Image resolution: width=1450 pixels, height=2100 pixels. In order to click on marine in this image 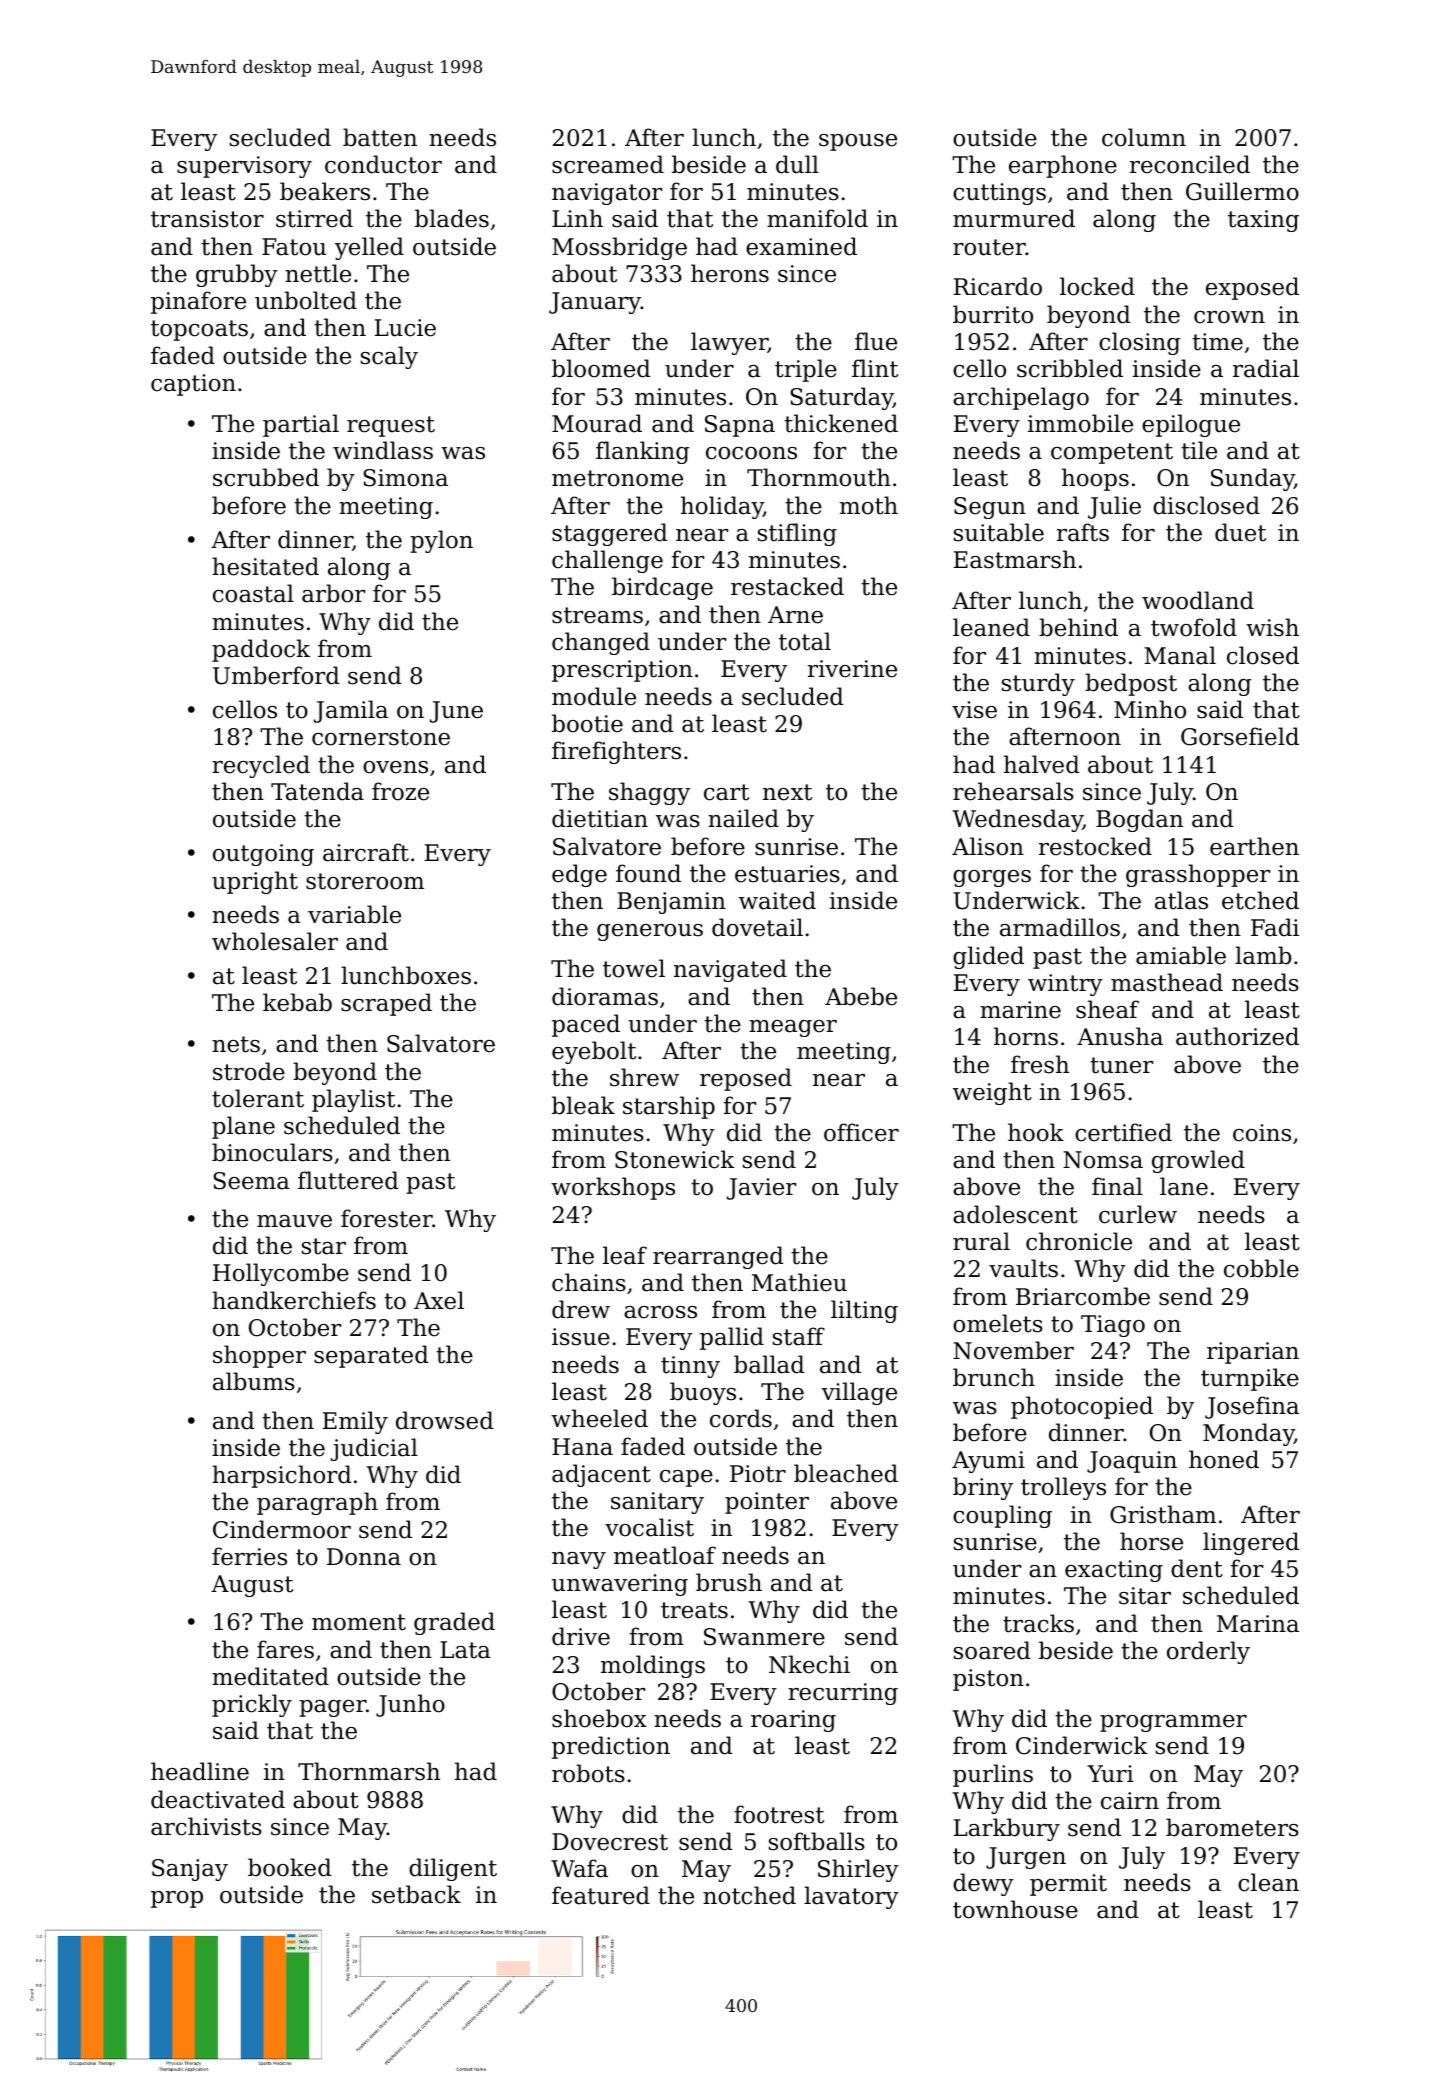, I will do `click(1020, 1010)`.
